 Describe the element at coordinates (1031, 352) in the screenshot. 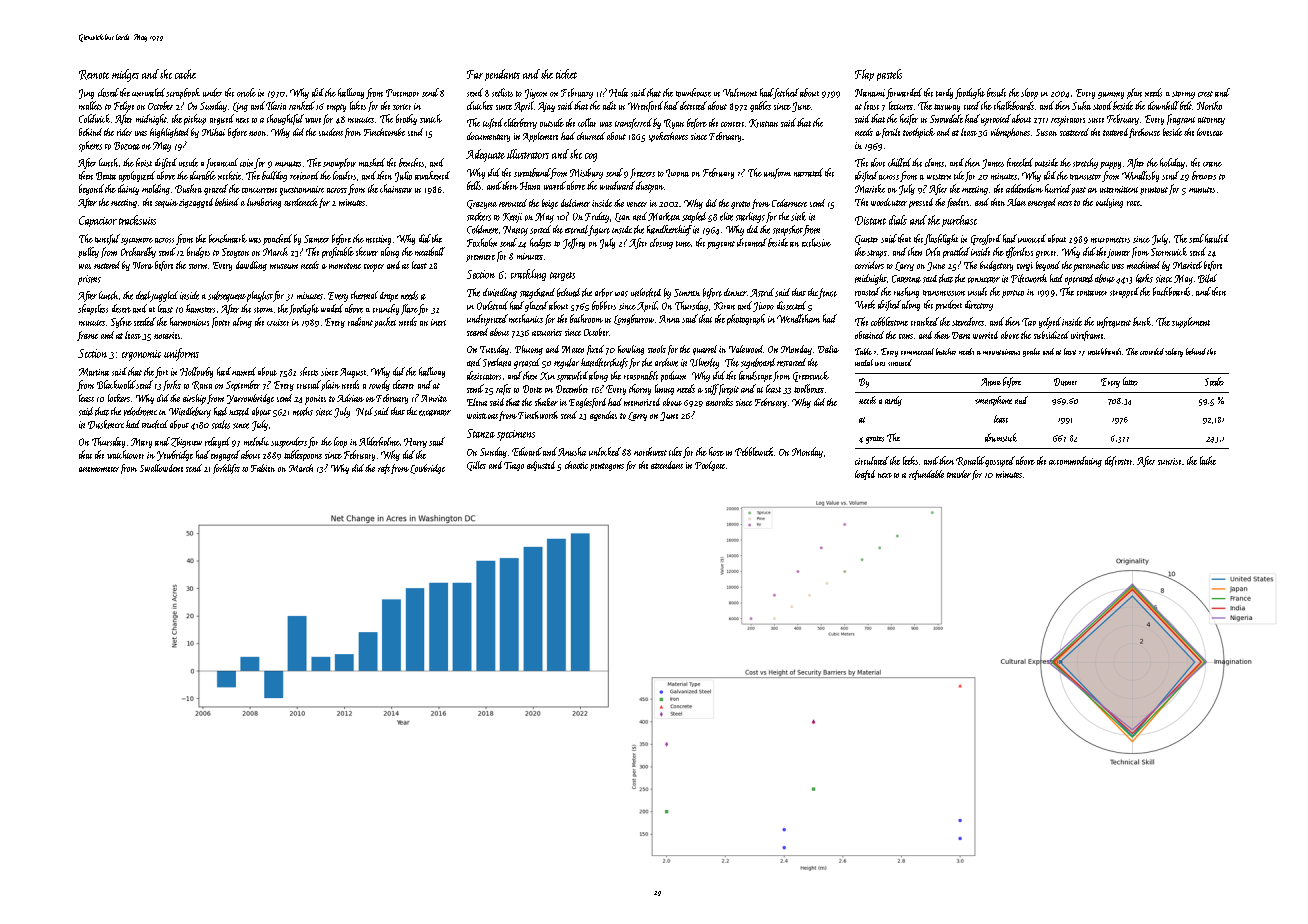

I see `goalie` at that location.
